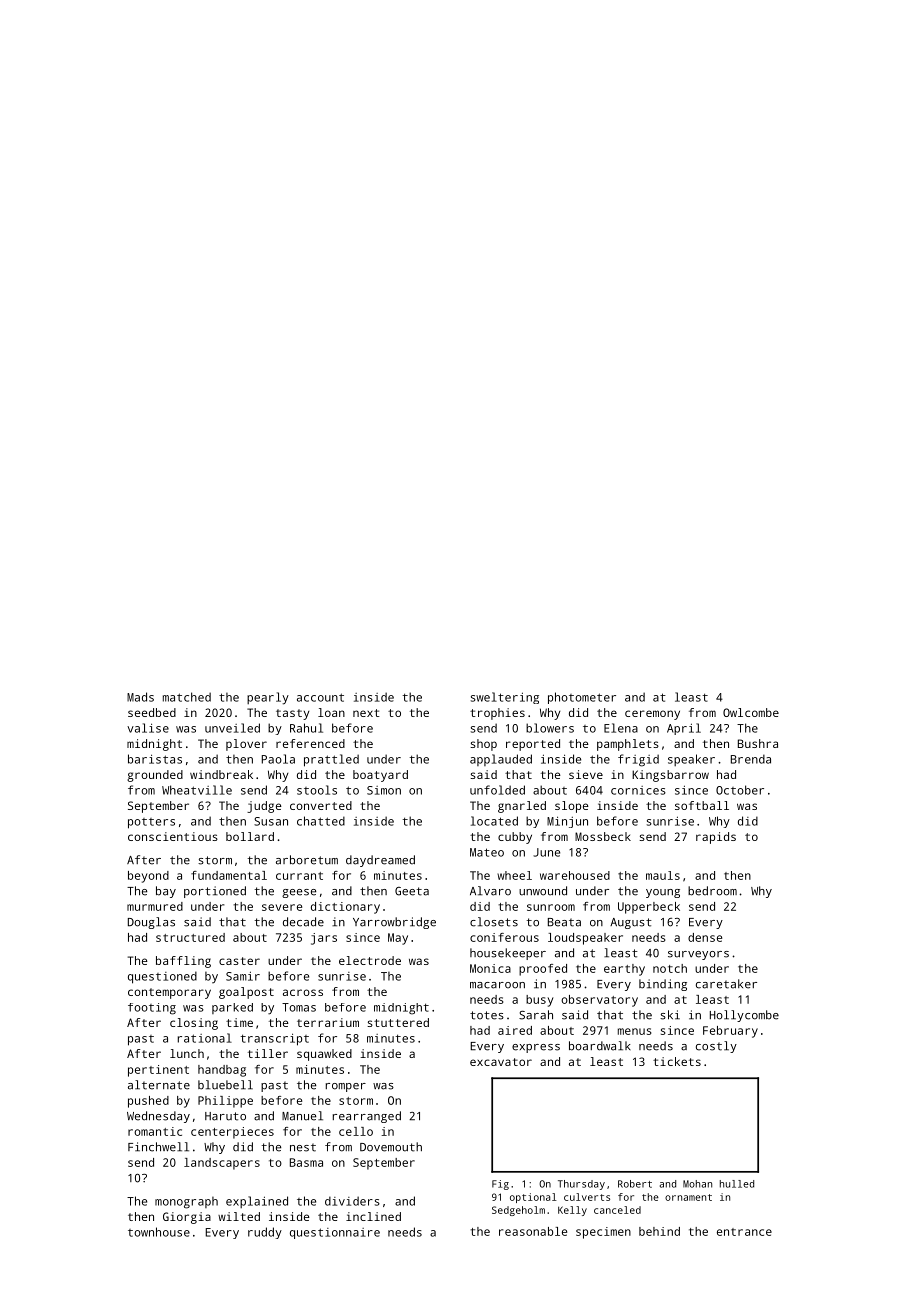 The height and width of the document is (1316, 908). What do you see at coordinates (320, 697) in the document?
I see `account` at bounding box center [320, 697].
